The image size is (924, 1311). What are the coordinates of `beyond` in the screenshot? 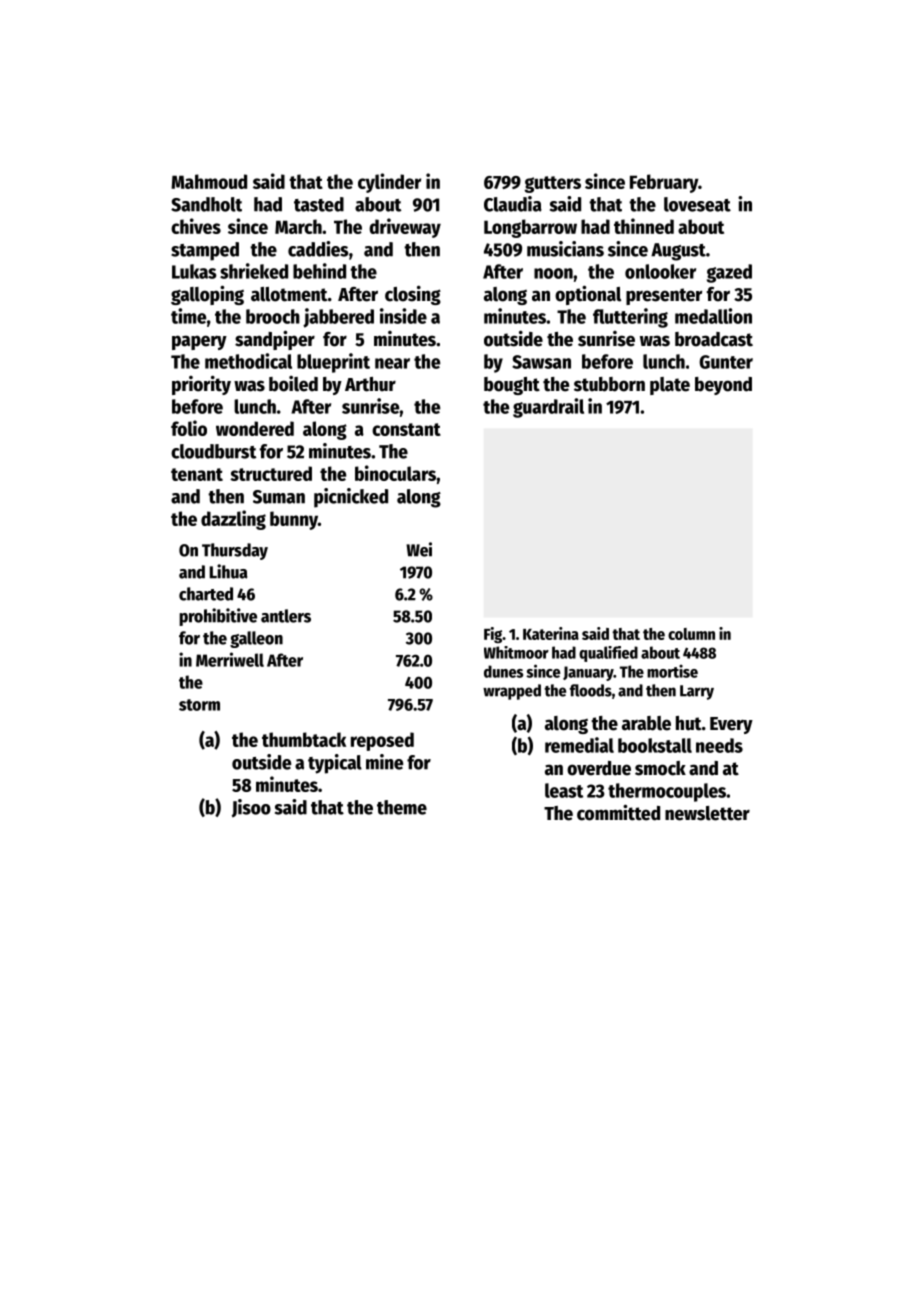 It's located at (723, 386).
